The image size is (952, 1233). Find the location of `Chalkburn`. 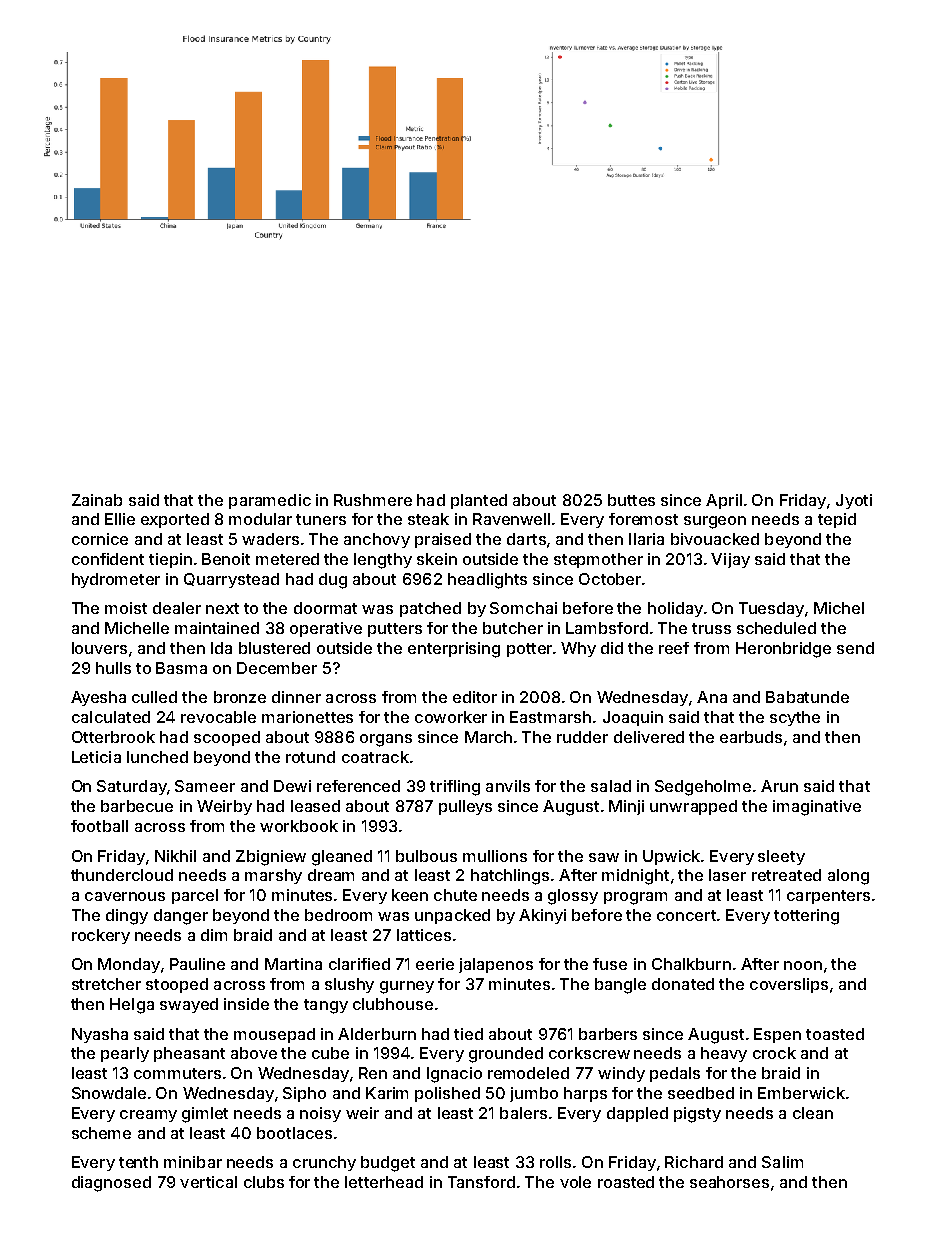

Chalkburn is located at coordinates (691, 964).
